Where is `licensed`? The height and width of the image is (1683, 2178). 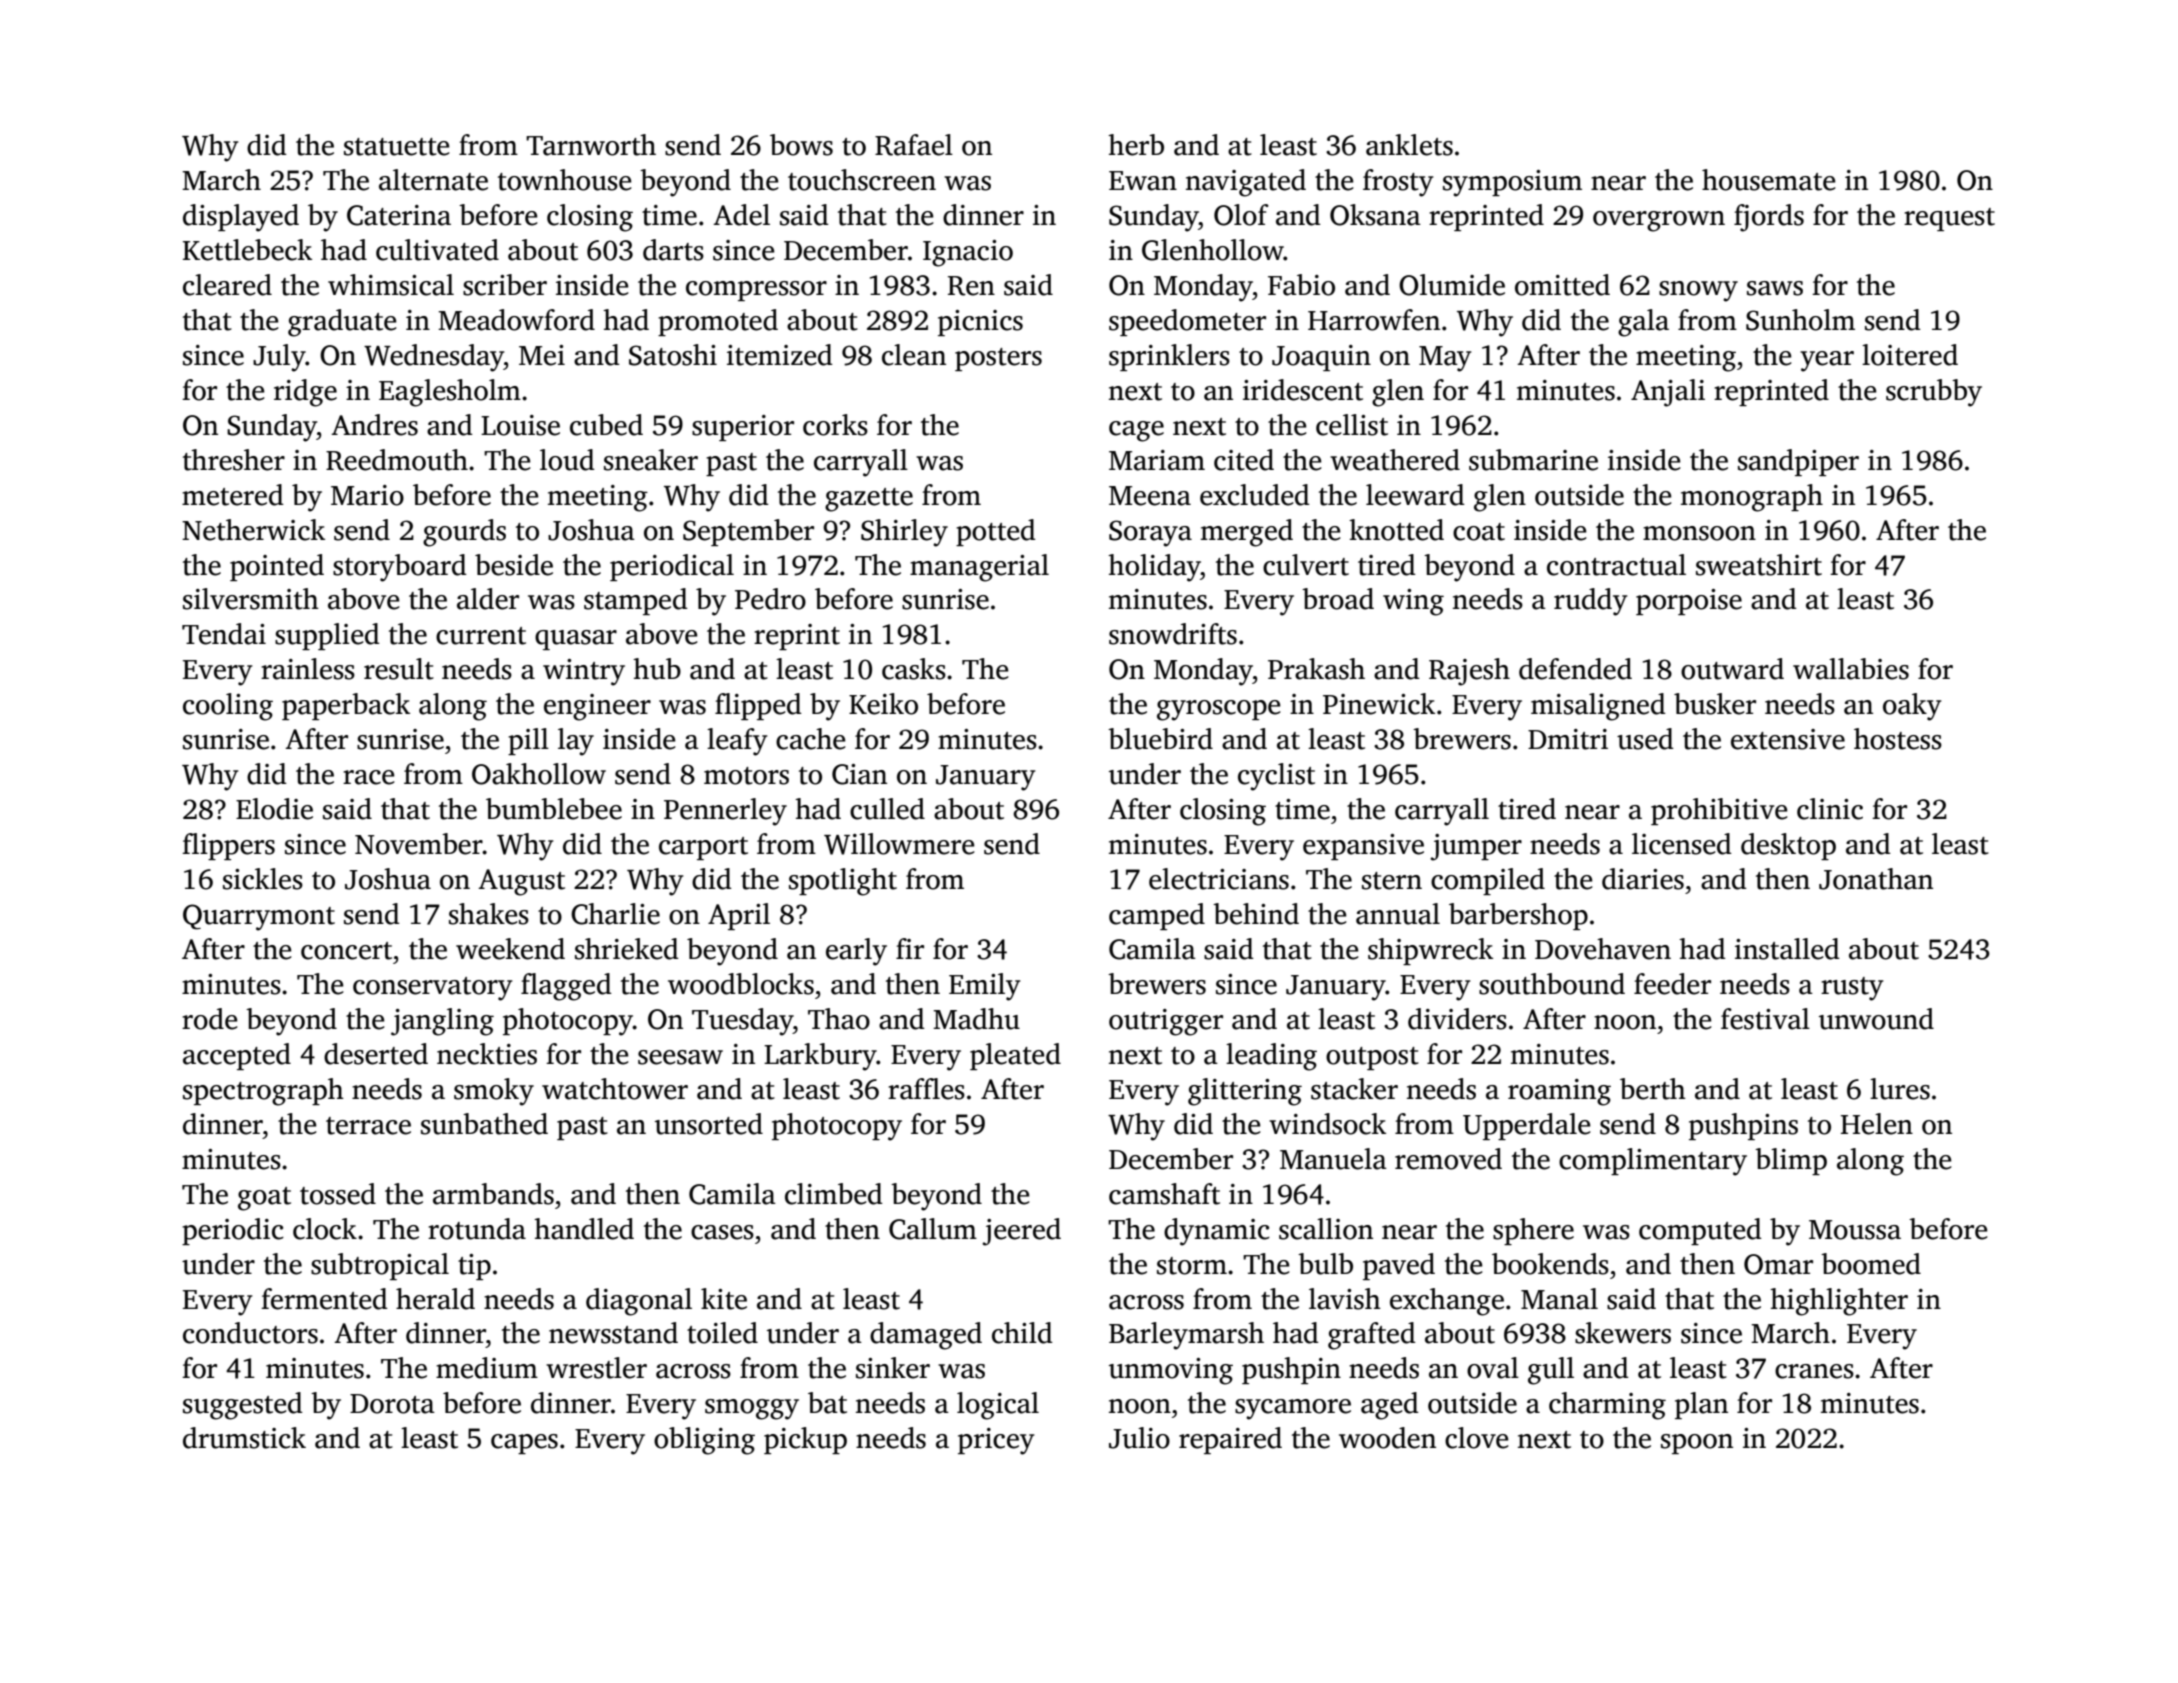 licensed is located at coordinates (1682, 844).
